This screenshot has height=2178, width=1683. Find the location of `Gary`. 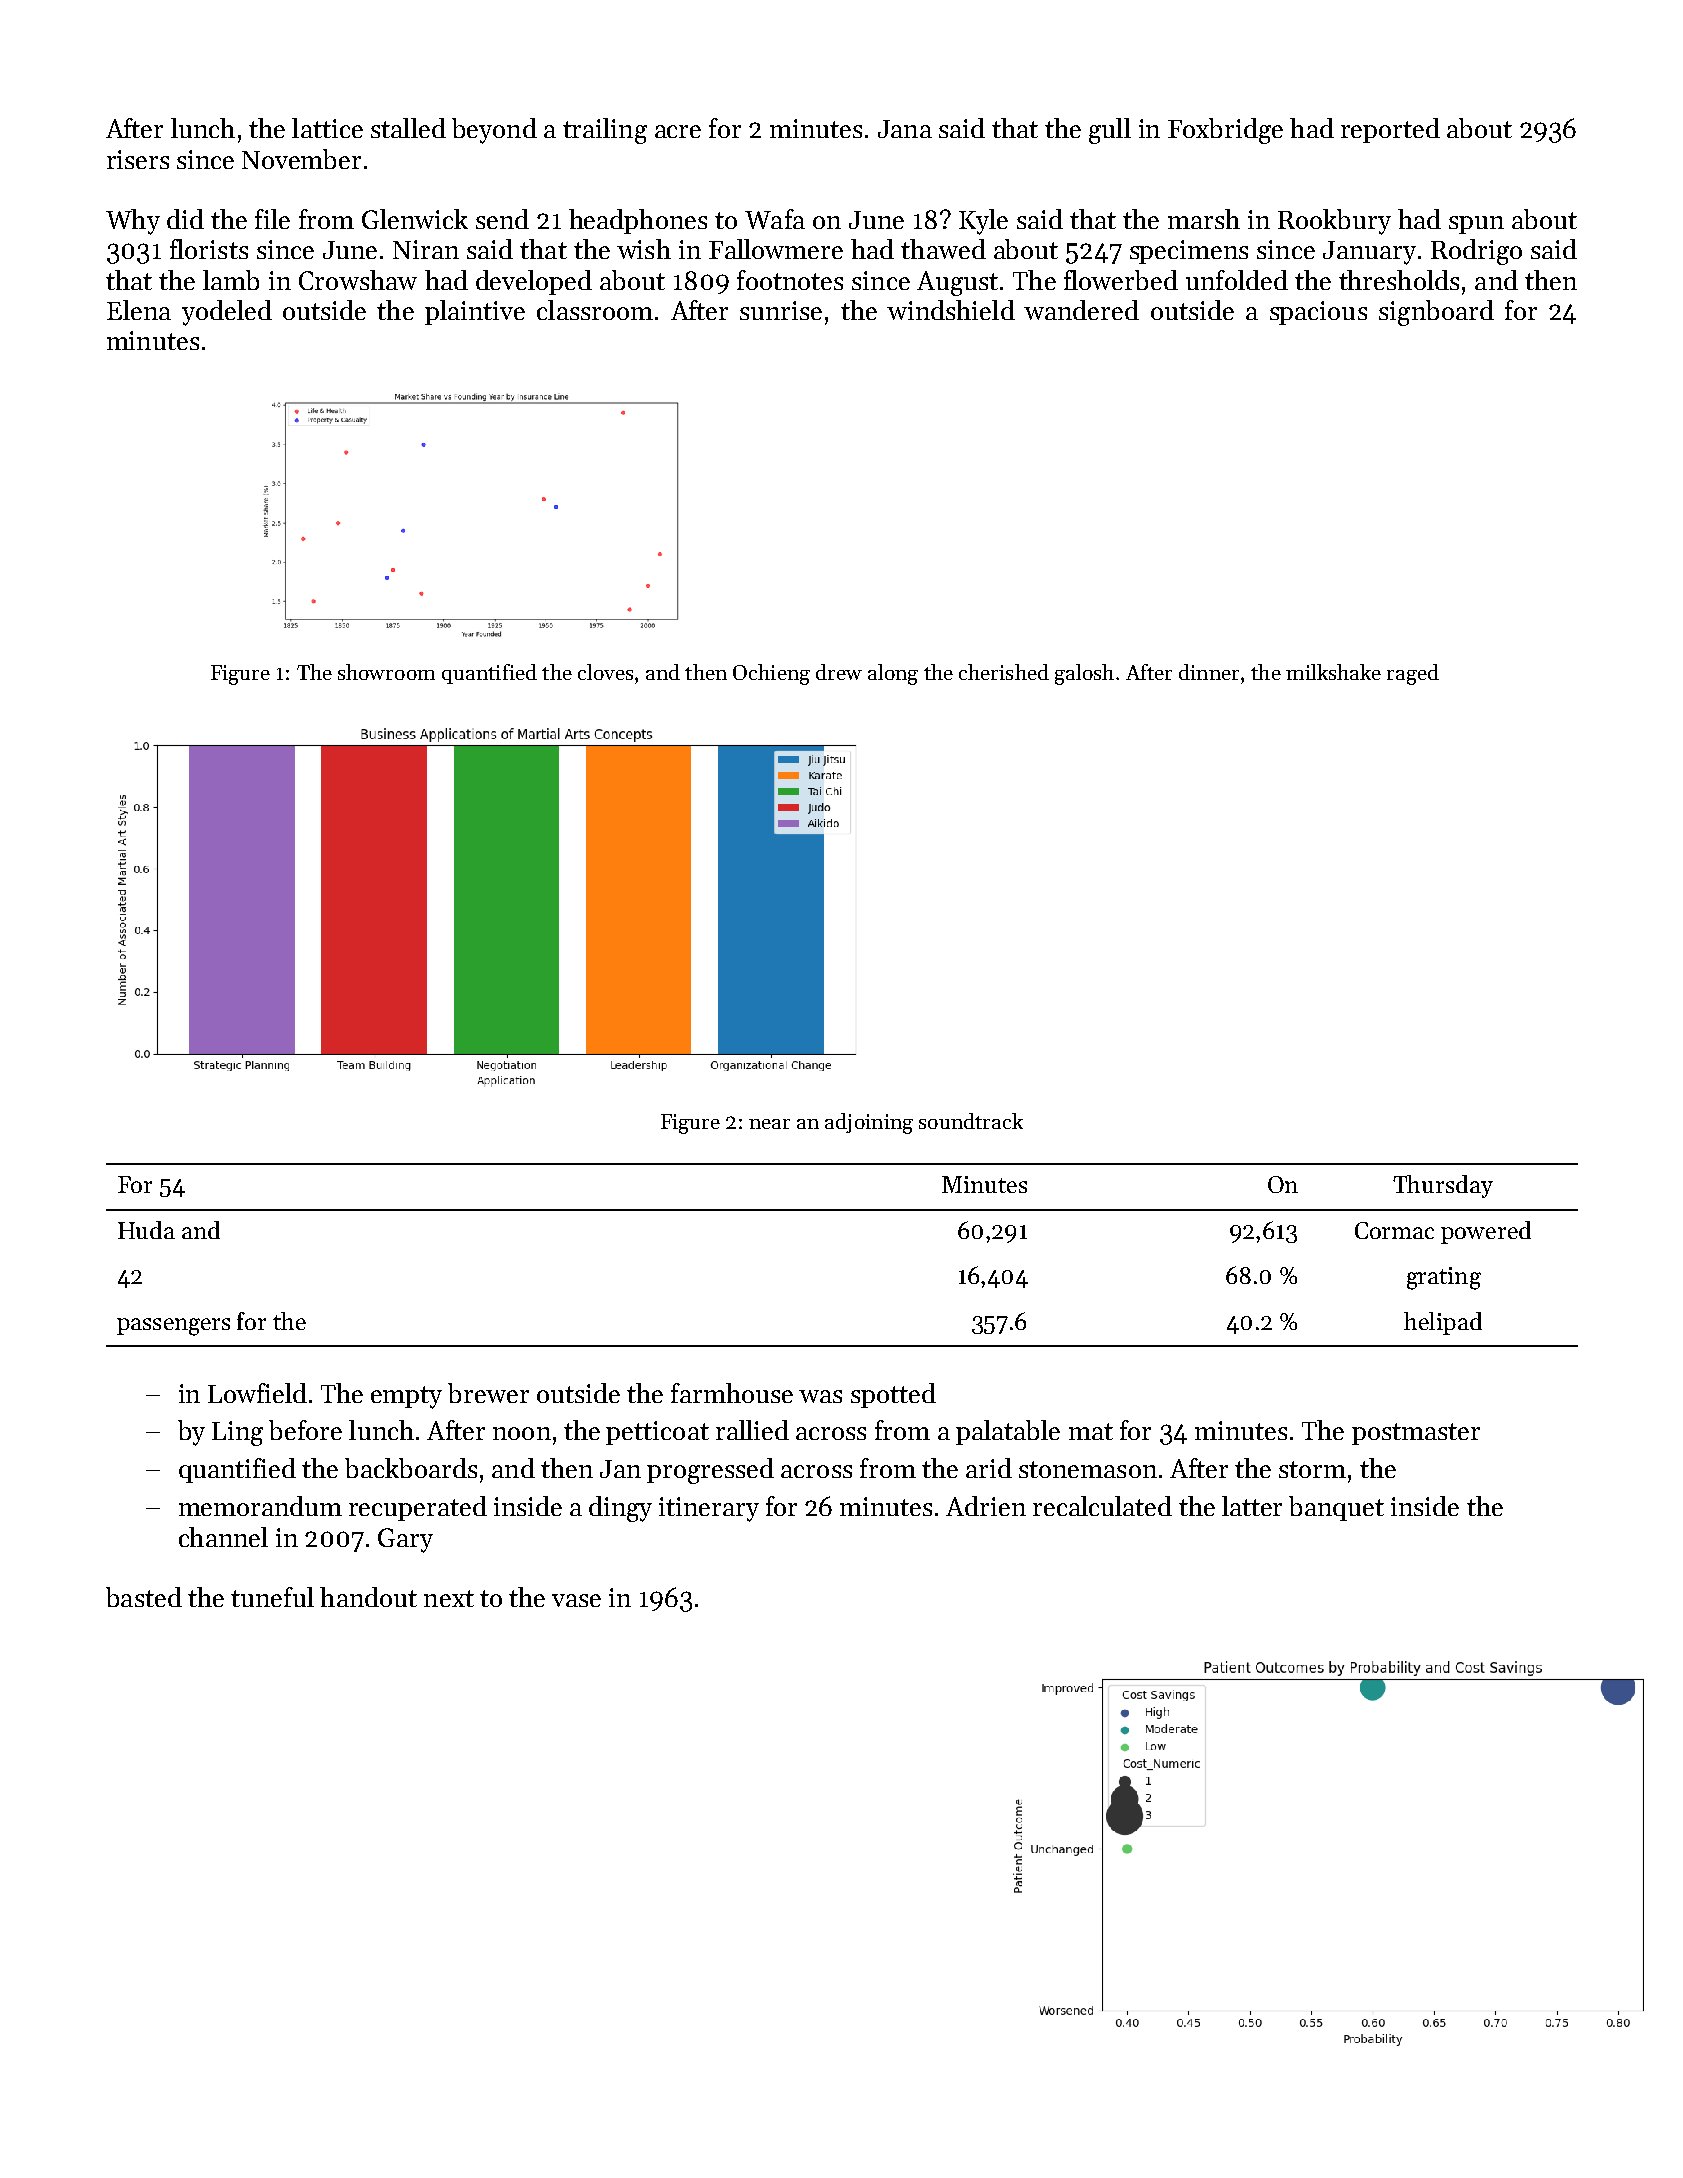

Gary is located at coordinates (405, 1540).
